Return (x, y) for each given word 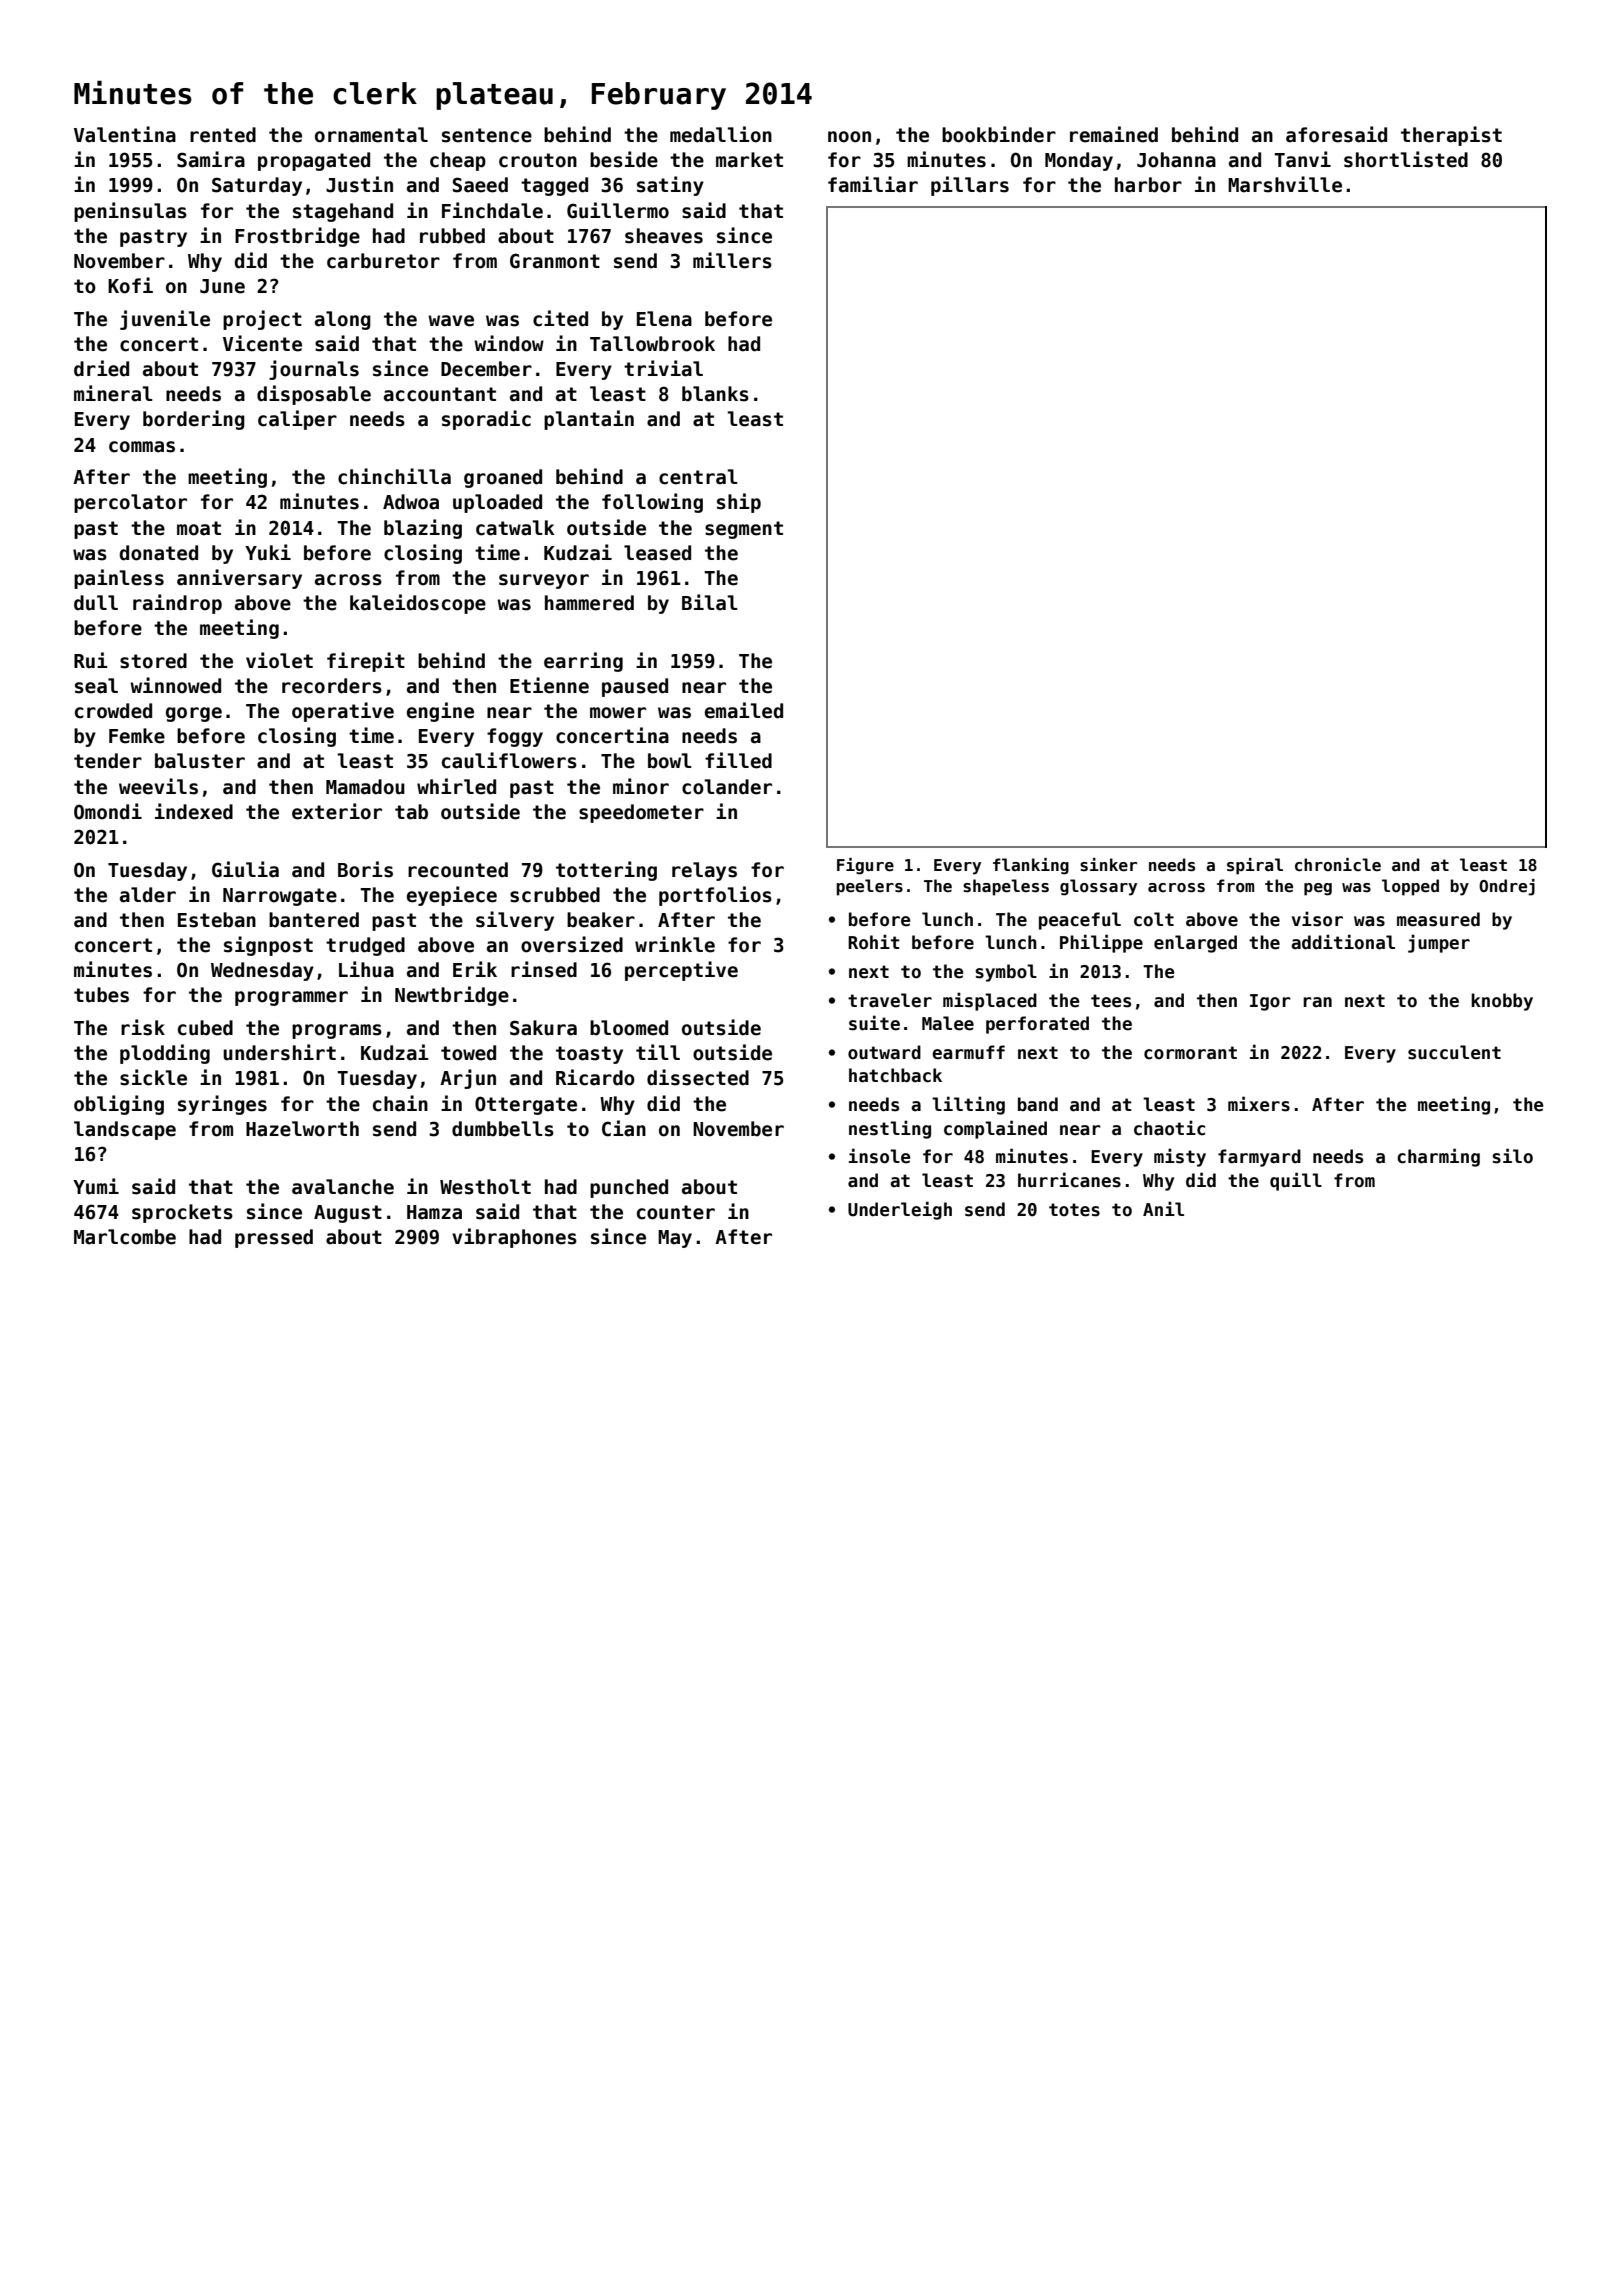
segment (744, 530)
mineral (113, 393)
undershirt (279, 1052)
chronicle (1338, 865)
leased (657, 553)
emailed (744, 710)
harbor (1148, 185)
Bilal (710, 602)
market (749, 160)
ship (739, 503)
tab (411, 812)
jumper (1439, 943)
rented (223, 135)
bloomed (629, 1028)
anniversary (239, 579)
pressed (274, 1238)
